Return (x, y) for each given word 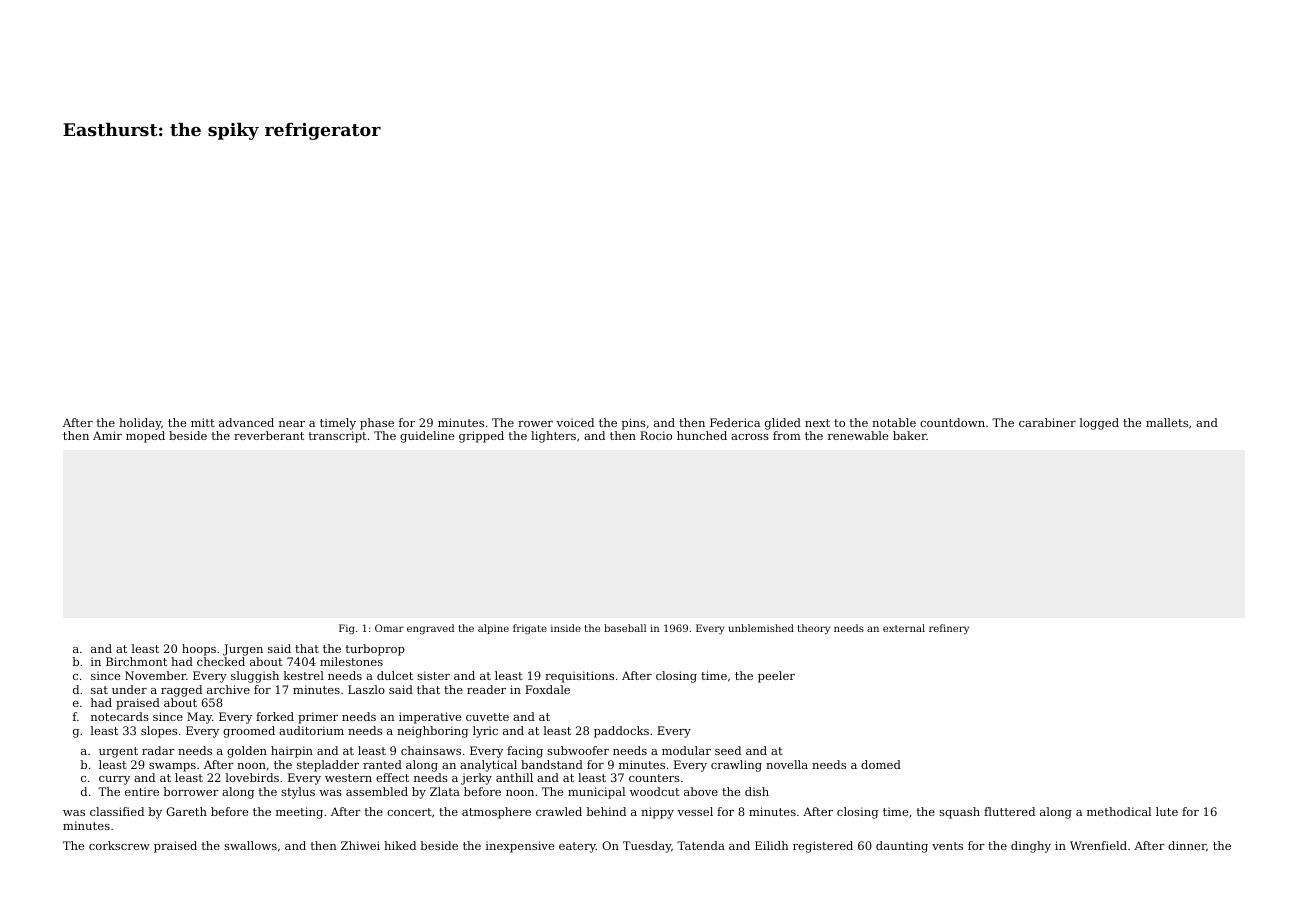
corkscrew (119, 845)
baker (910, 435)
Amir (107, 435)
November (155, 675)
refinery (949, 629)
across (750, 437)
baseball (625, 628)
